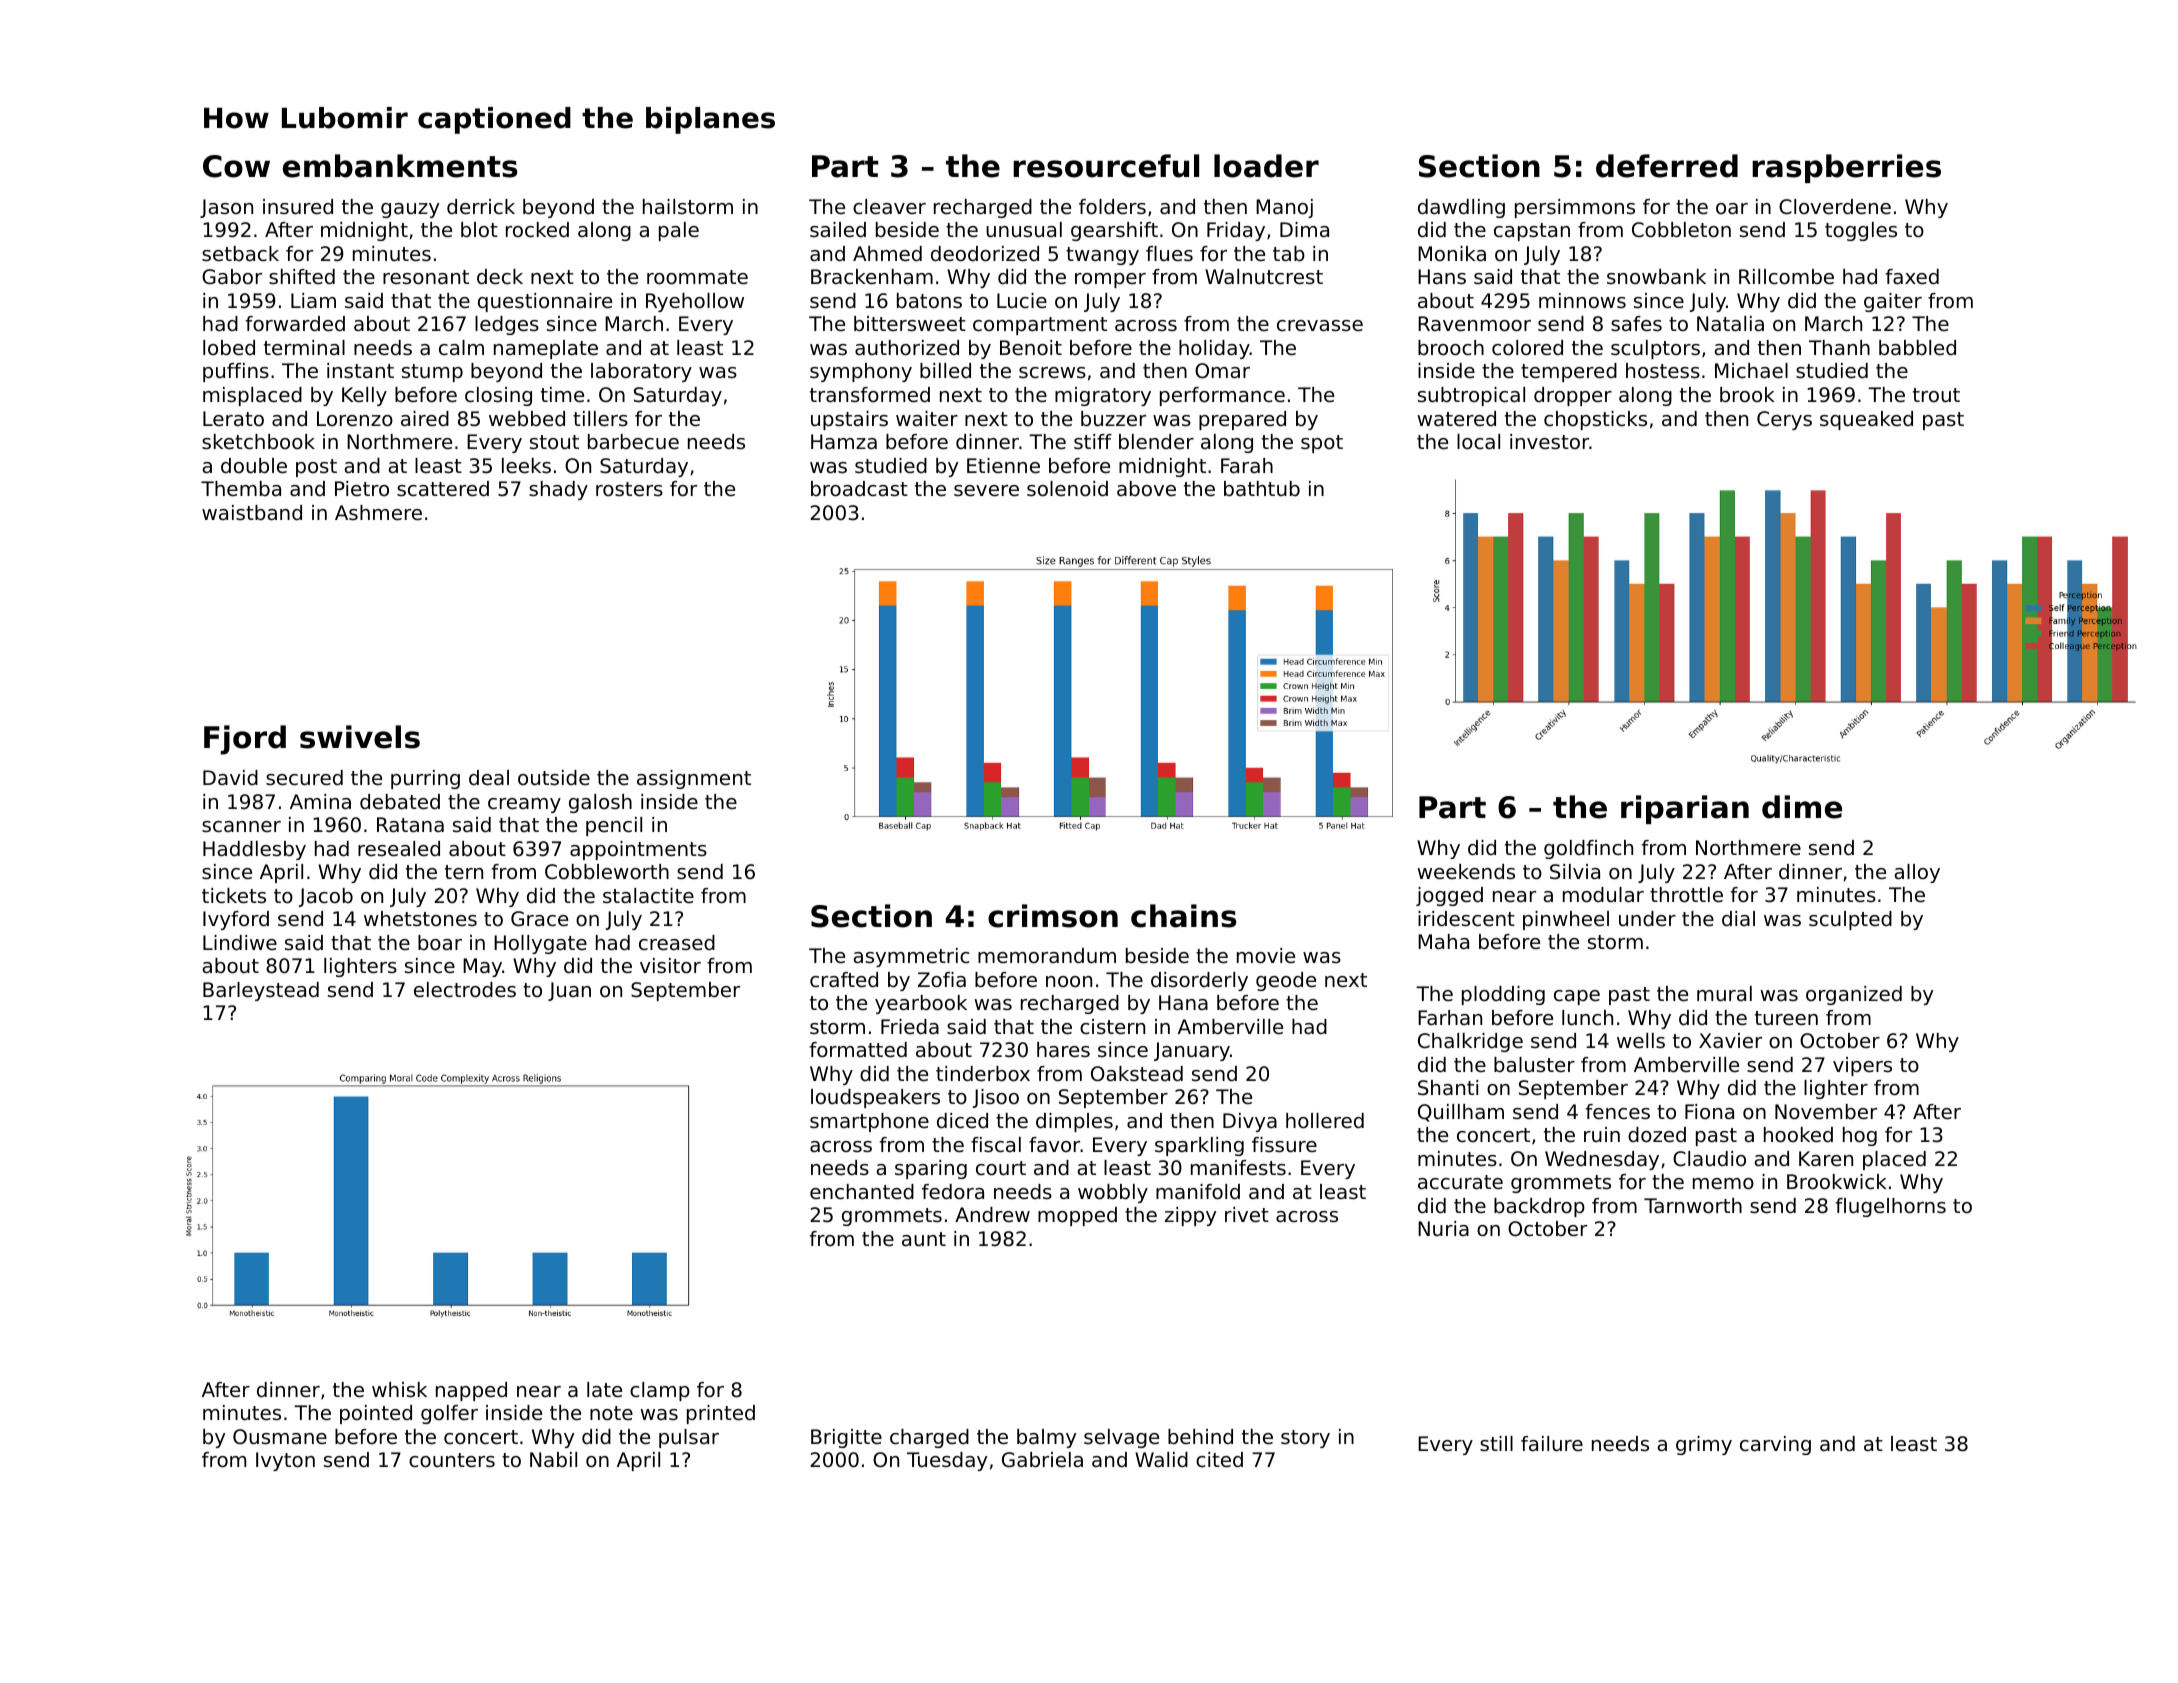  What do you see at coordinates (1219, 1460) in the document?
I see `cited` at bounding box center [1219, 1460].
